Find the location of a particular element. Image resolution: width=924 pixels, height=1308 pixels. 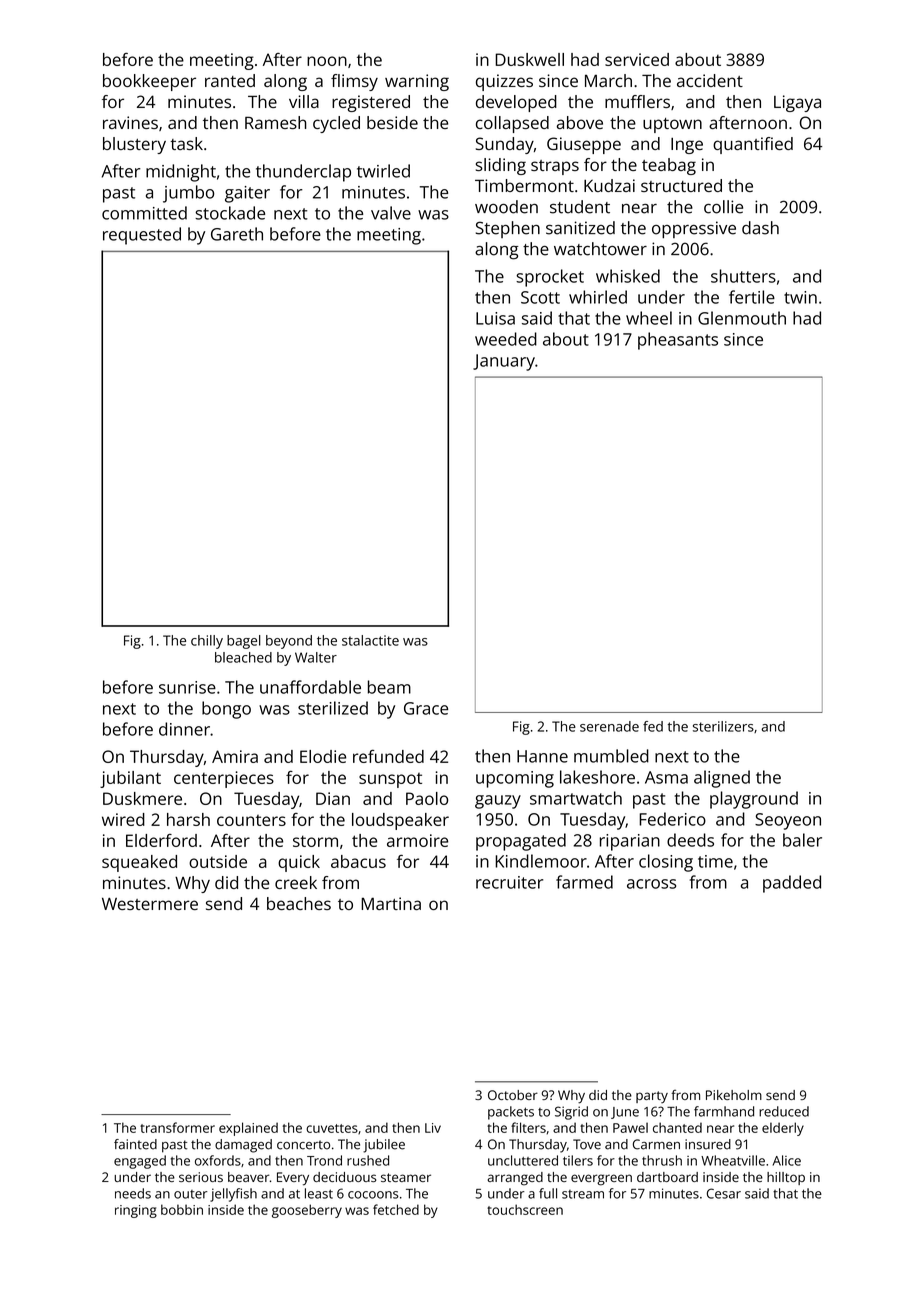

transformer is located at coordinates (177, 1127).
